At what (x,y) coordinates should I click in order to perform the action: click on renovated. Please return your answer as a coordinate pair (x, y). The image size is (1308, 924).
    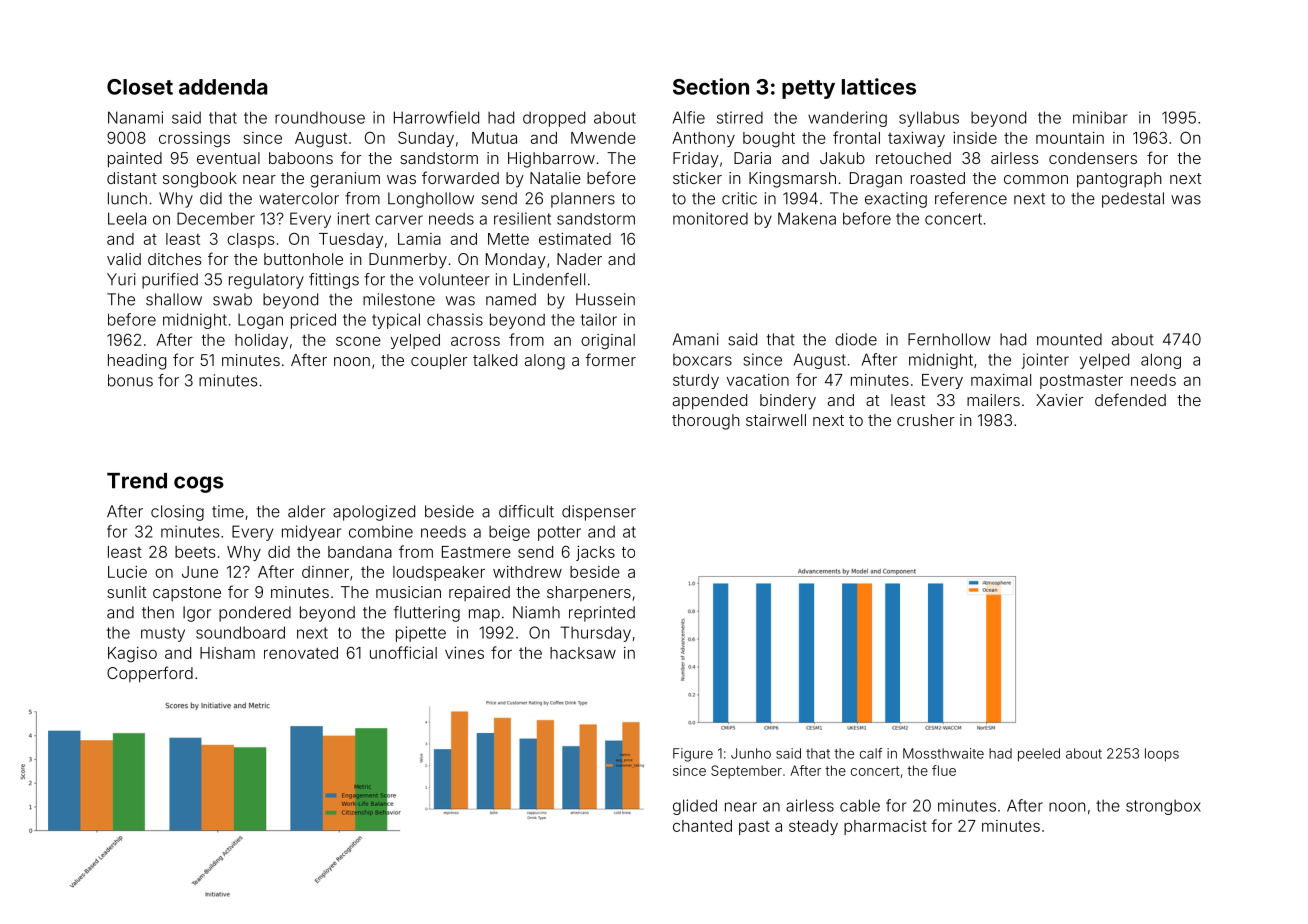
    Looking at the image, I should click on (301, 653).
